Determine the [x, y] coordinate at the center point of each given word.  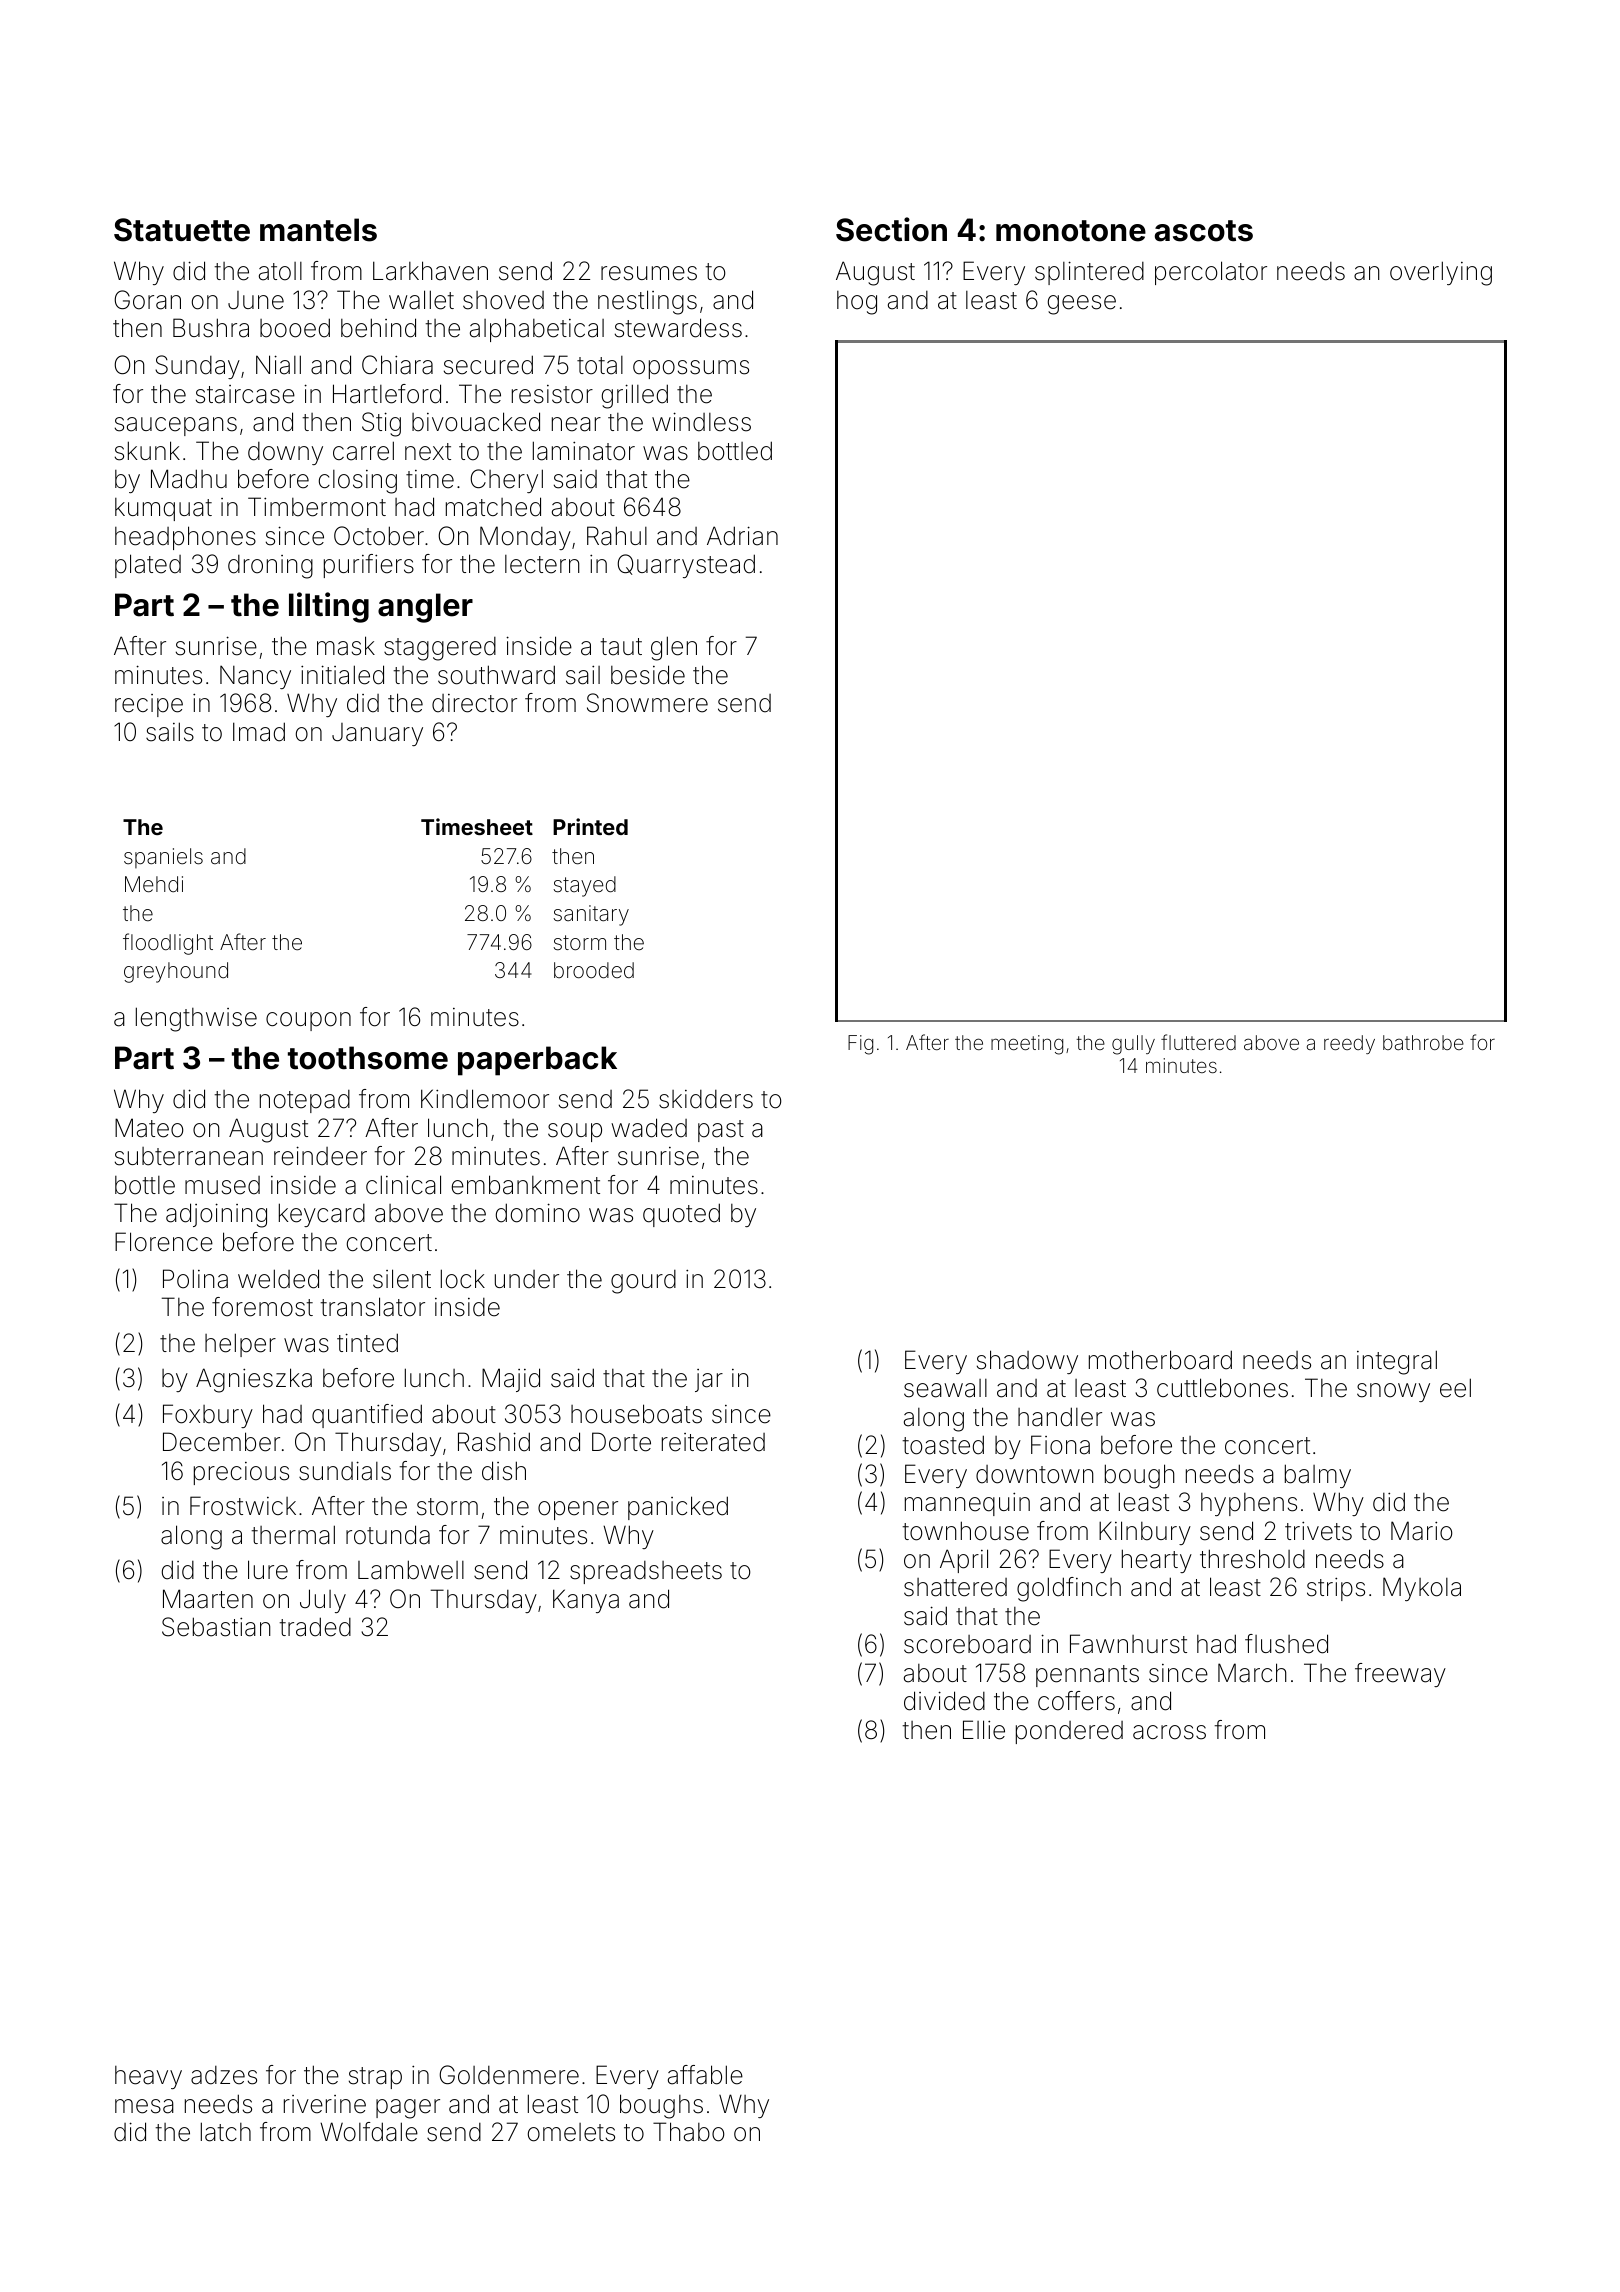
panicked [678, 1508]
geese [1082, 305]
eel [1455, 1388]
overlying [1441, 273]
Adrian [742, 536]
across [1169, 1732]
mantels [318, 230]
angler [425, 608]
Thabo [689, 2132]
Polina [195, 1279]
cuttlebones [1222, 1388]
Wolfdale [369, 2132]
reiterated [713, 1442]
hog [857, 303]
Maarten [208, 1599]
